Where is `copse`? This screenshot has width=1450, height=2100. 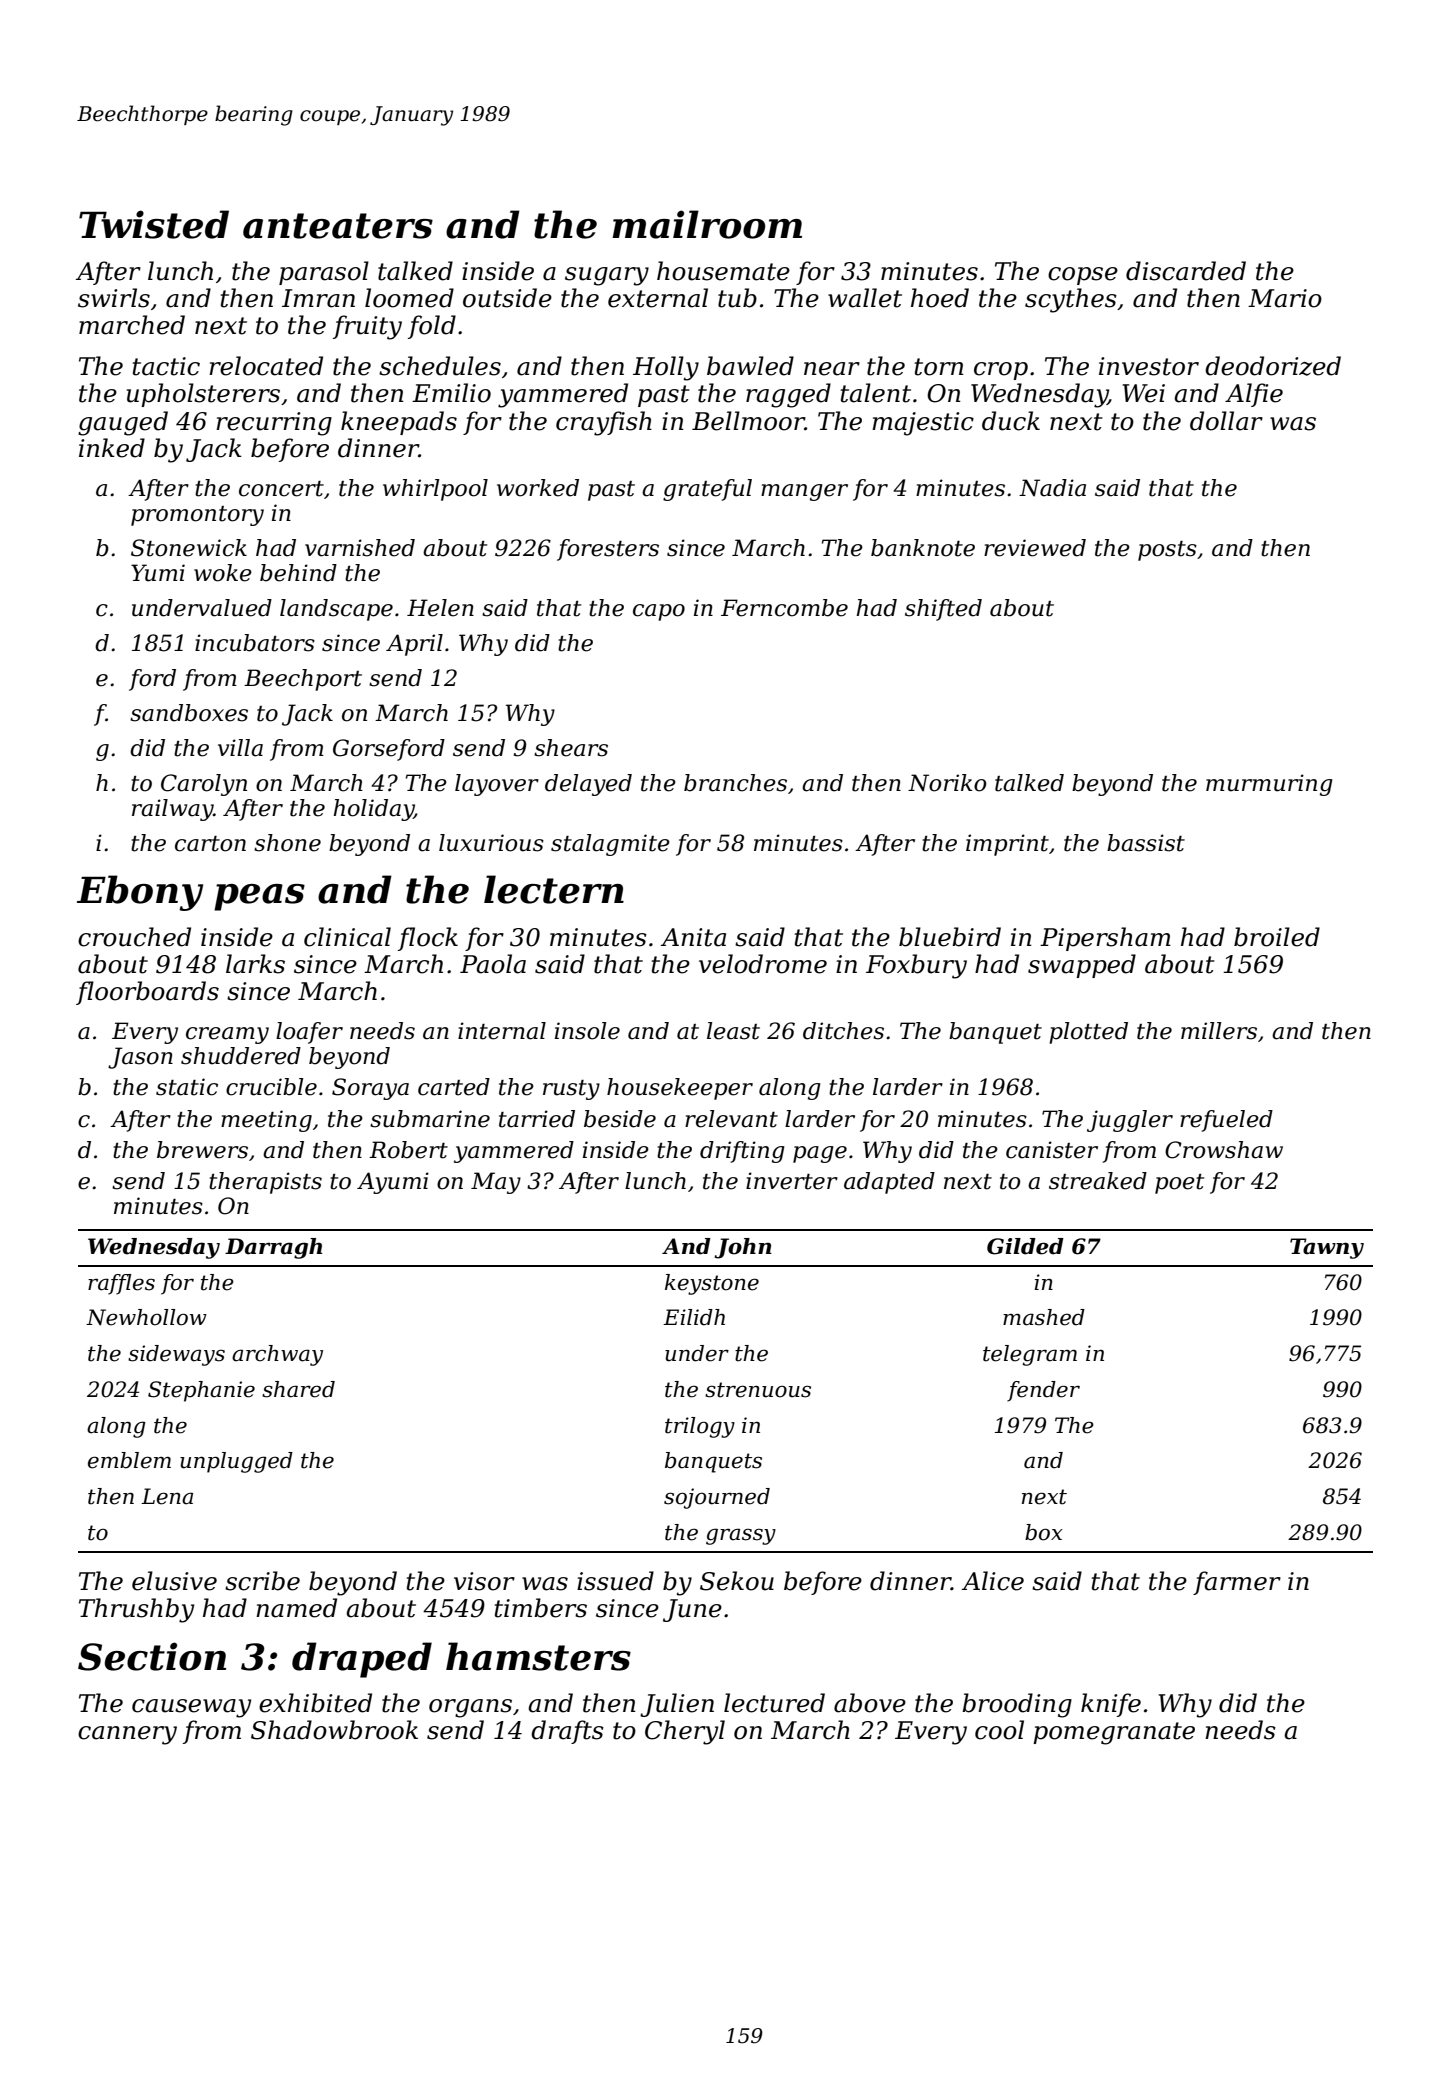 copse is located at coordinates (1083, 276).
